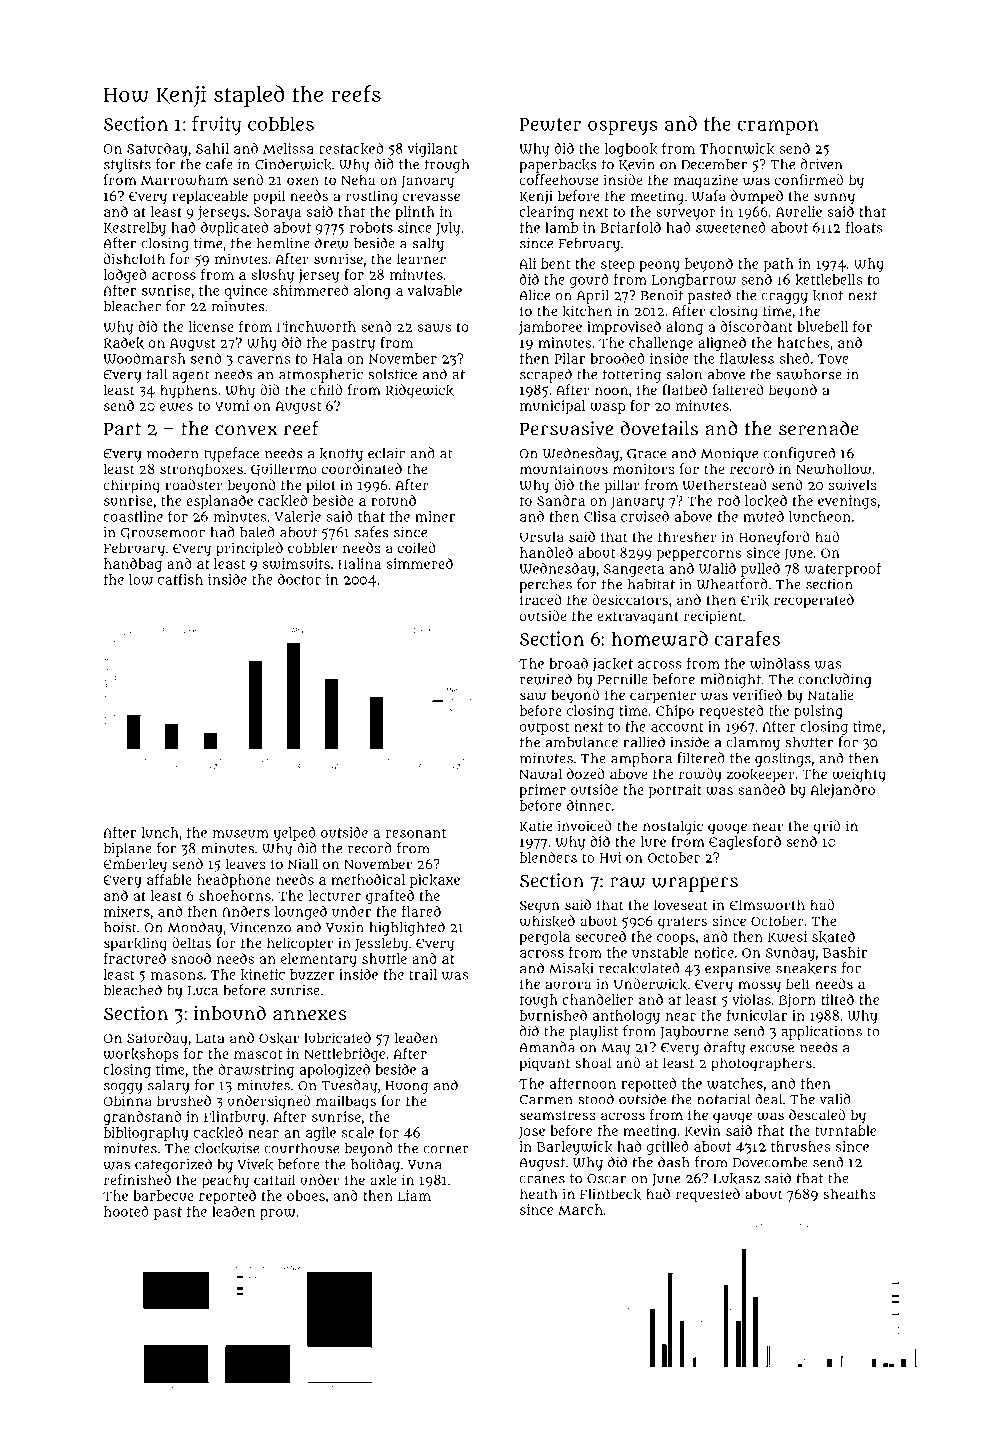 The height and width of the screenshot is (1434, 990). Describe the element at coordinates (809, 179) in the screenshot. I see `confirmed` at that location.
